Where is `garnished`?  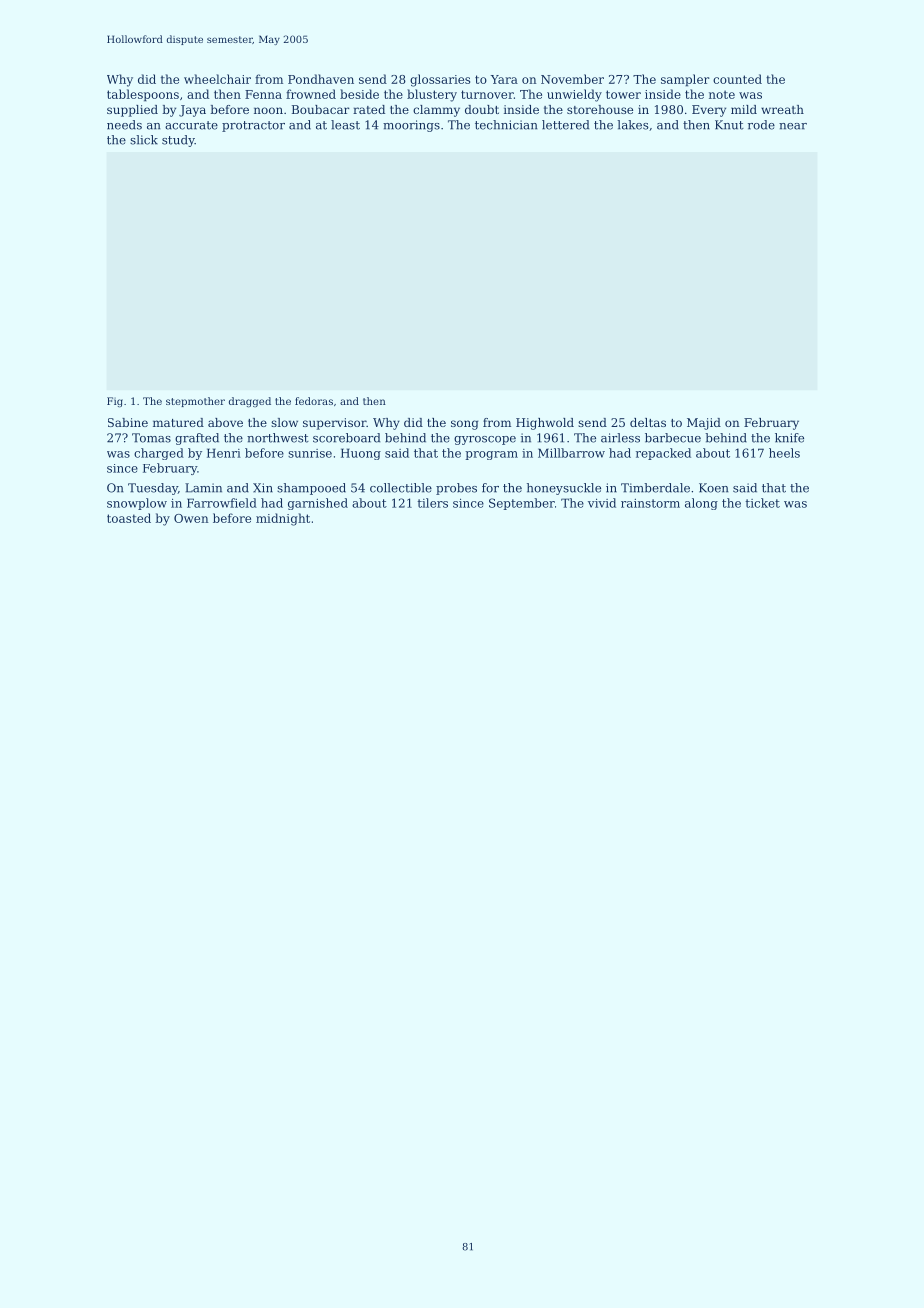
garnished is located at coordinates (318, 504).
